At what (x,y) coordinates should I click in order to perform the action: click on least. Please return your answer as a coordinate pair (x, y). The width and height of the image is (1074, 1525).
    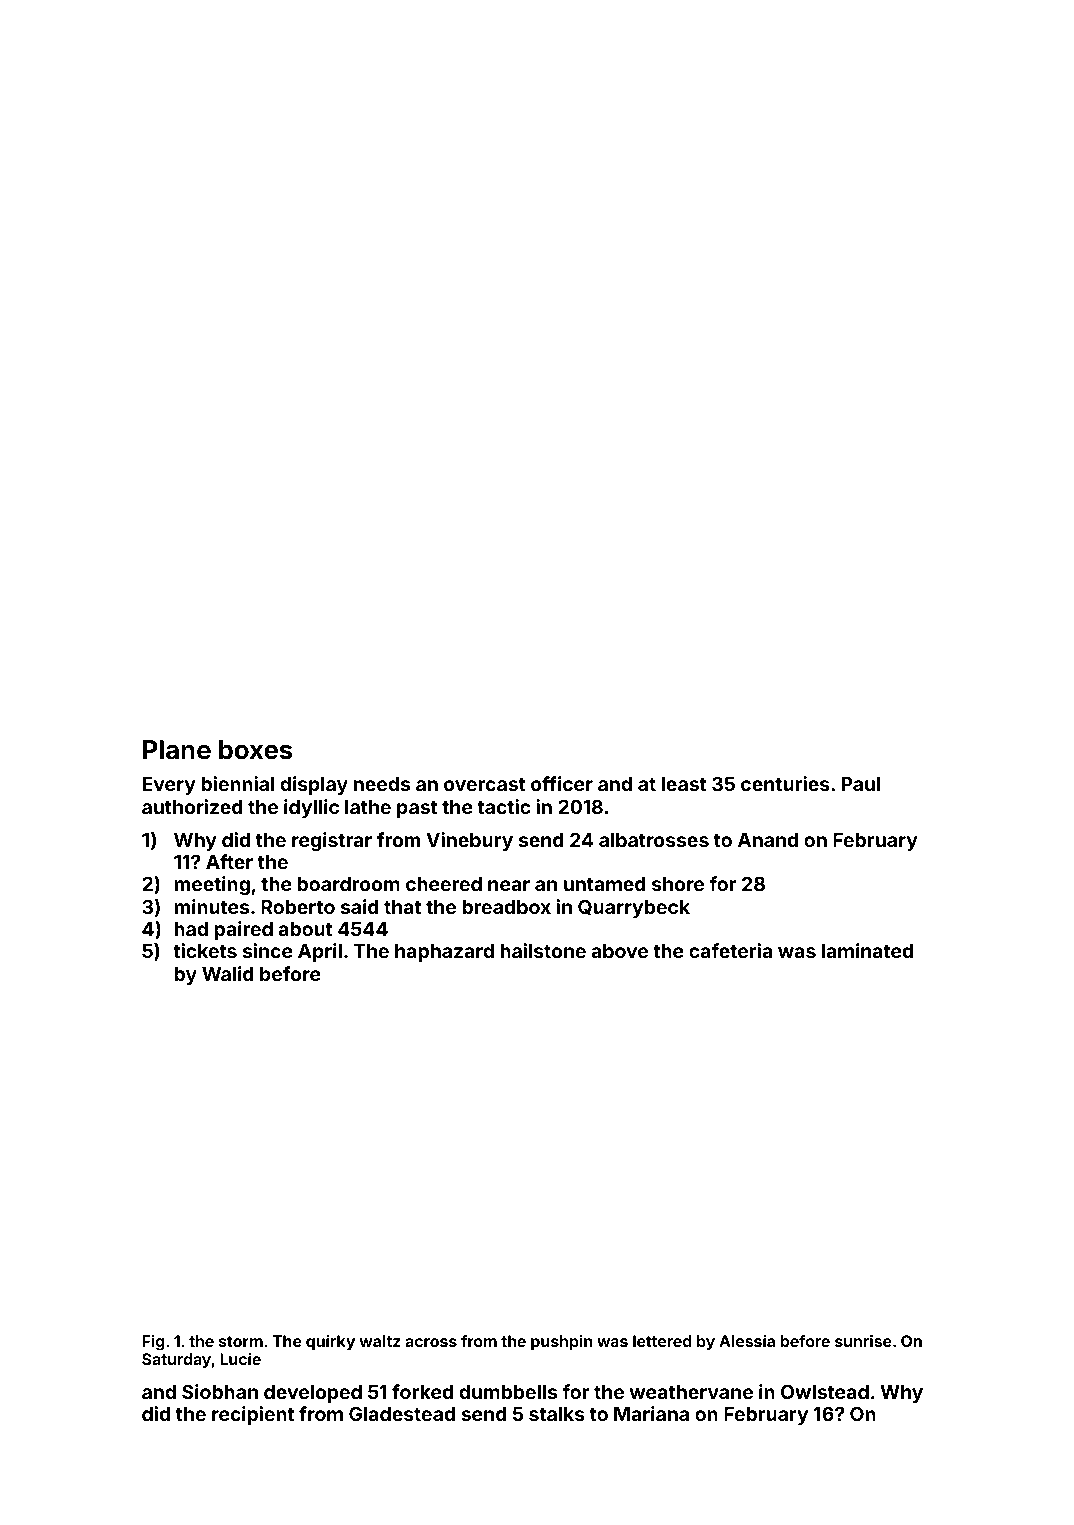
    Looking at the image, I should click on (683, 784).
